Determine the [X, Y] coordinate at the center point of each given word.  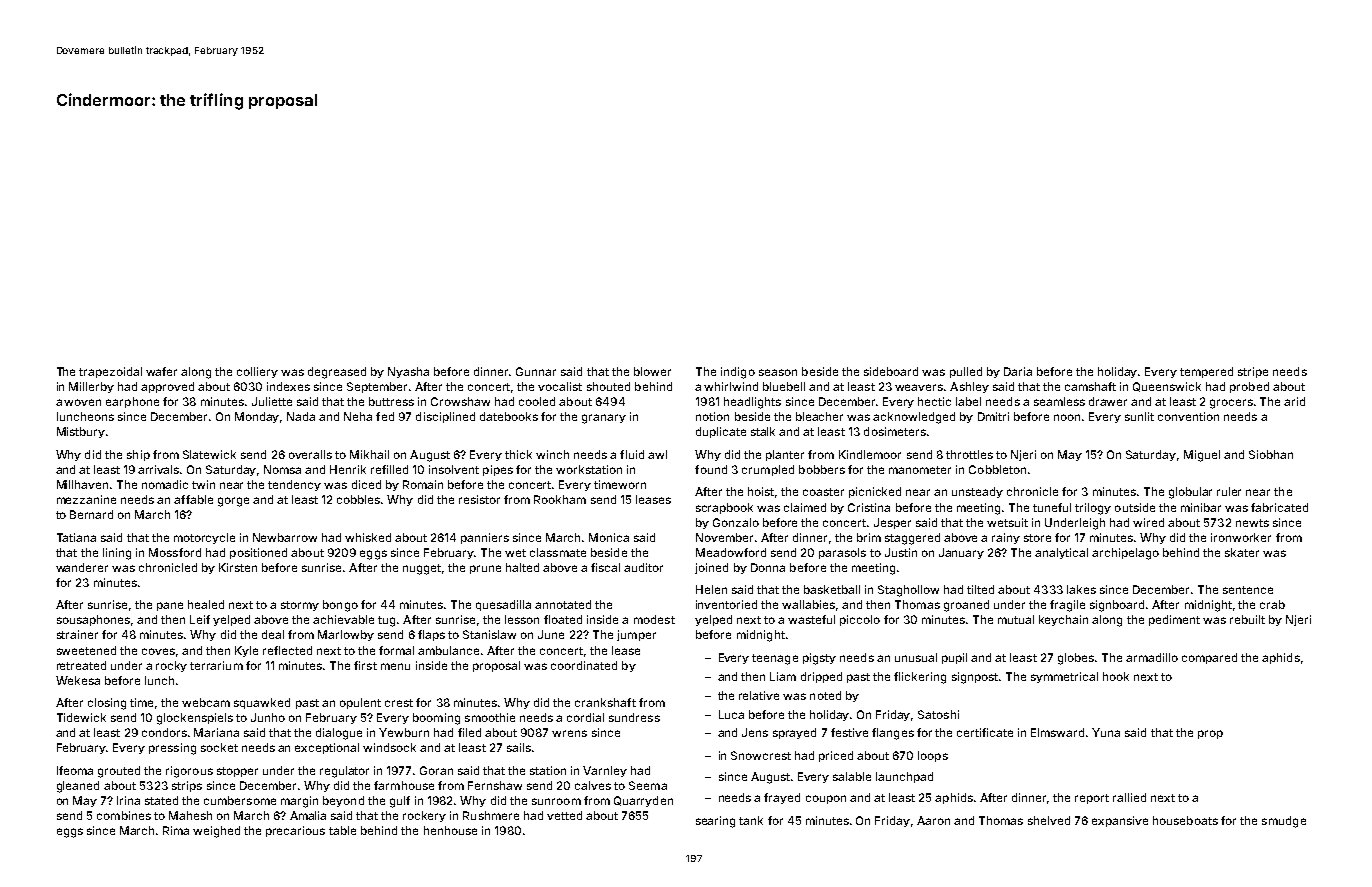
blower [652, 371]
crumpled [768, 470]
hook [1116, 676]
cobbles [358, 499]
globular [1190, 493]
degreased [337, 373]
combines [124, 815]
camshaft [1090, 386]
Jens [755, 732]
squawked [262, 703]
